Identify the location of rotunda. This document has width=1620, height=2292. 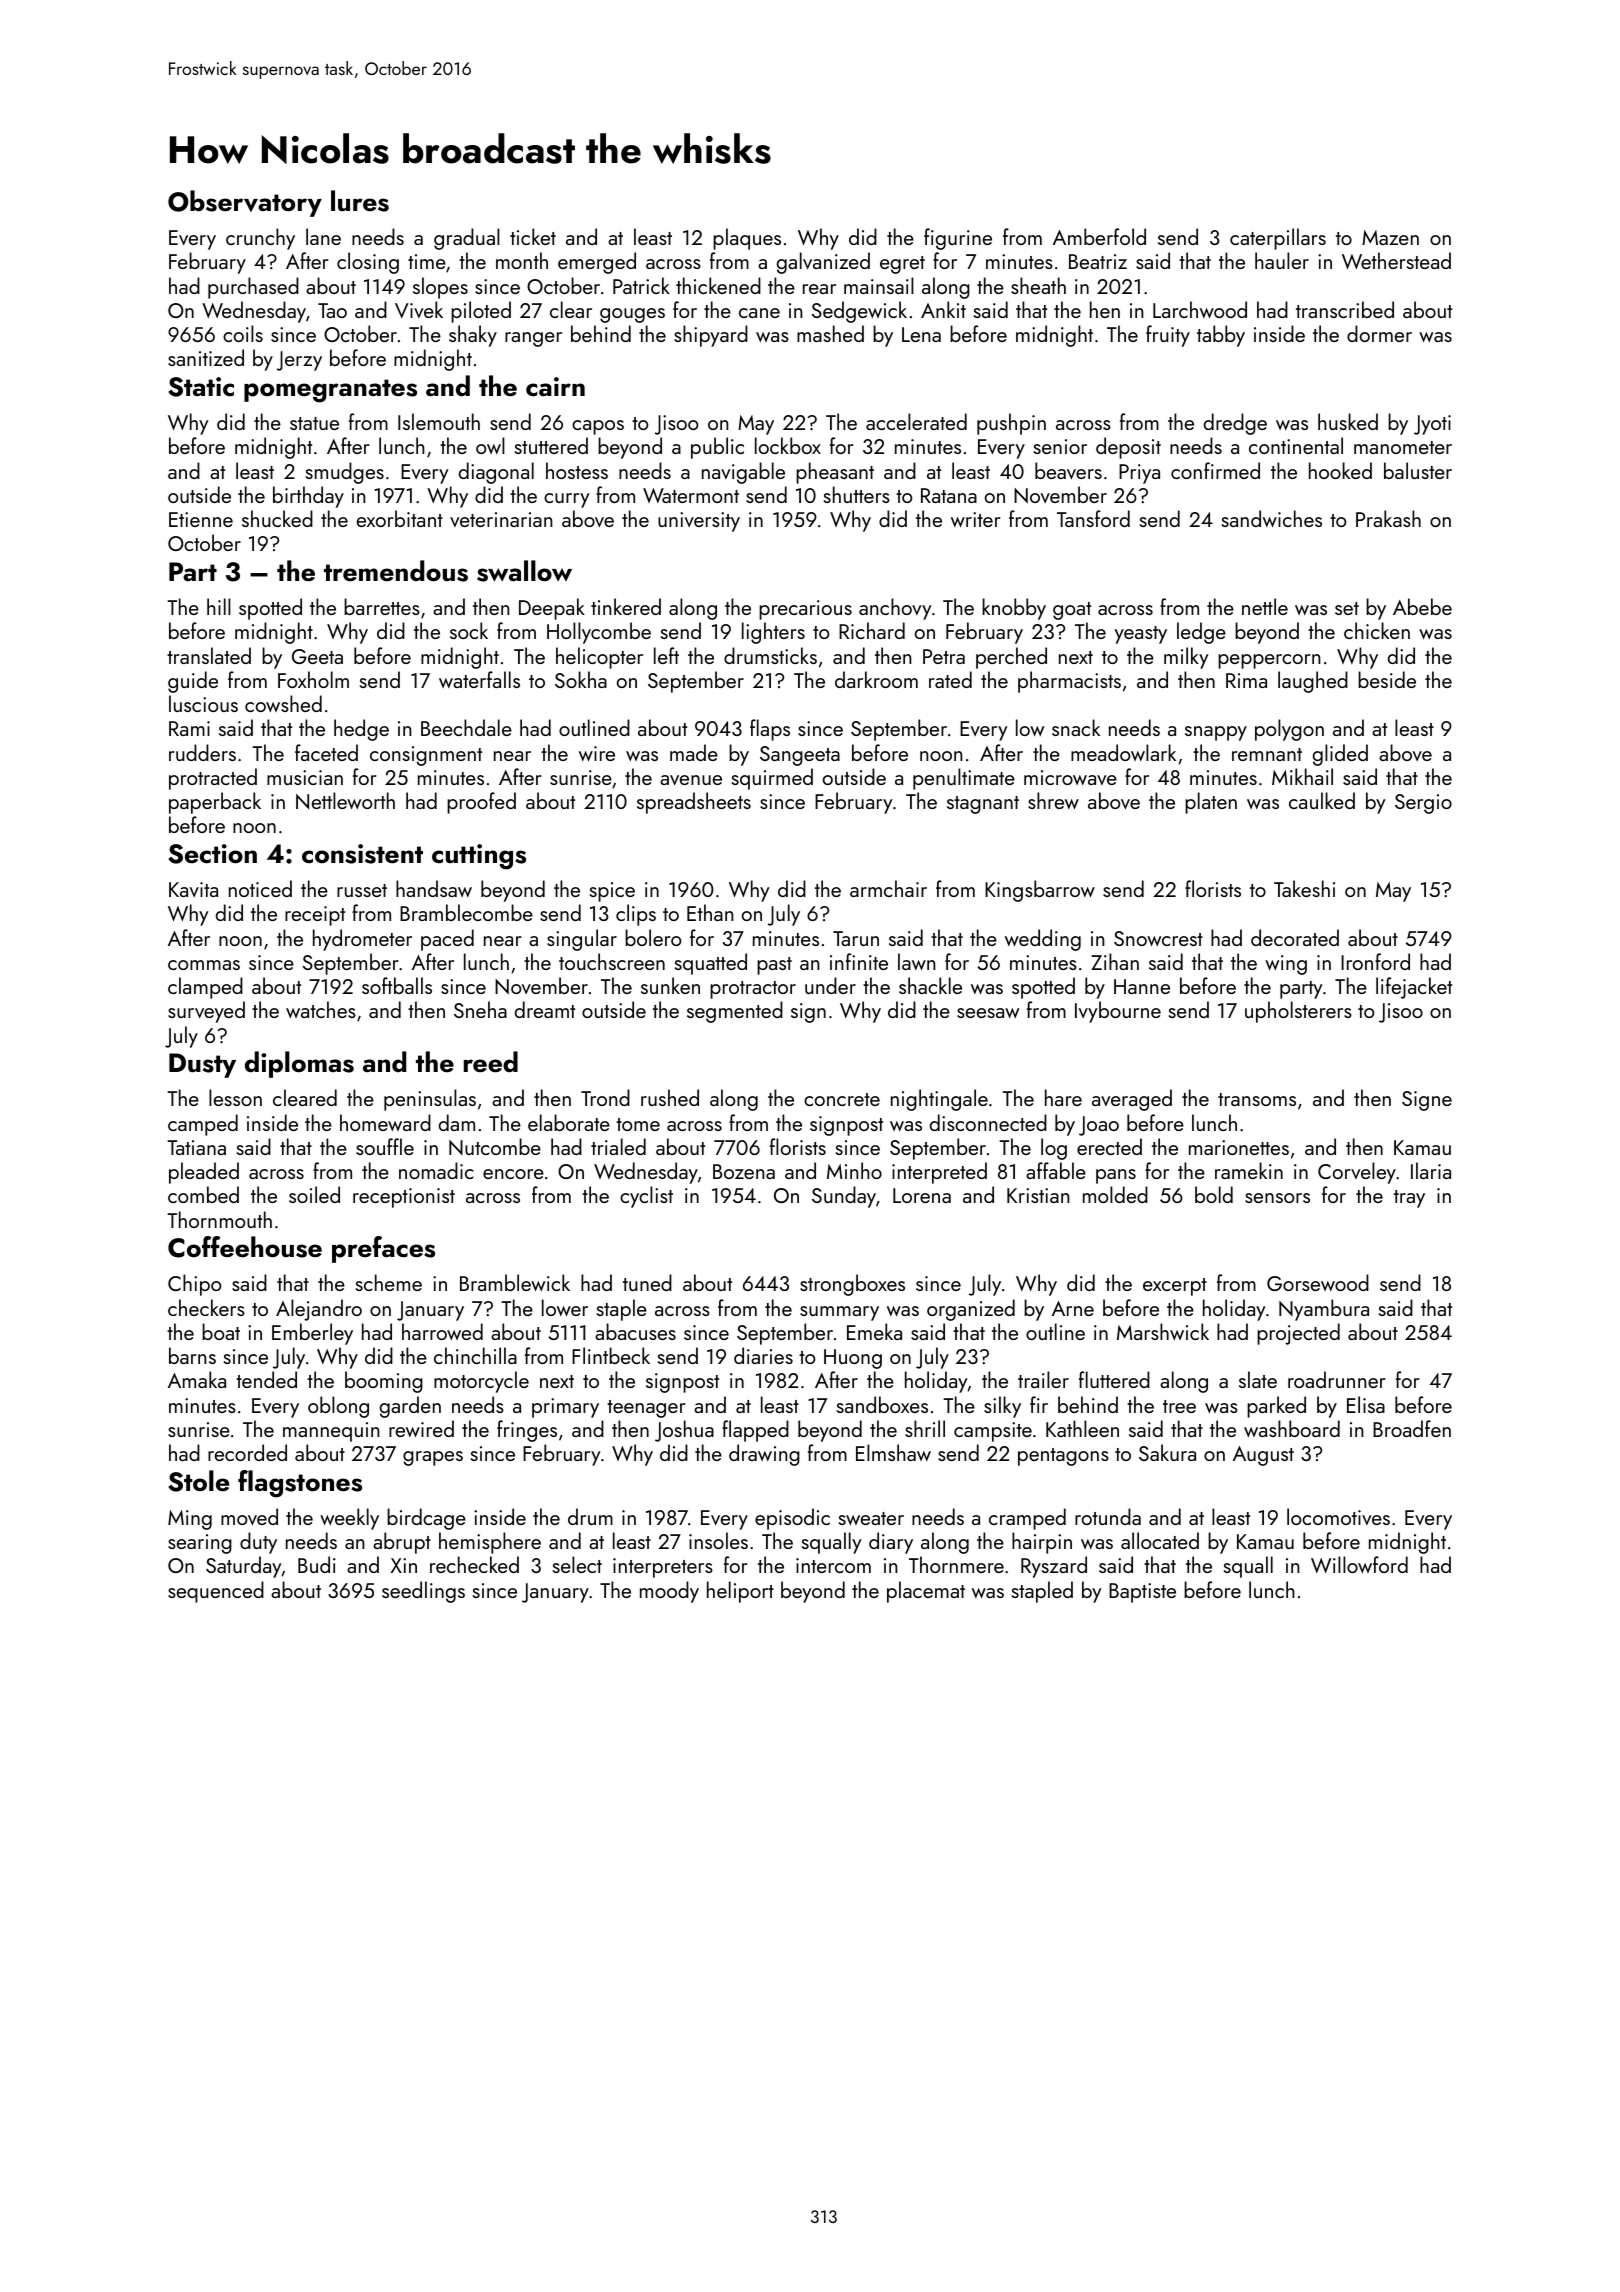
(1108, 1516).
